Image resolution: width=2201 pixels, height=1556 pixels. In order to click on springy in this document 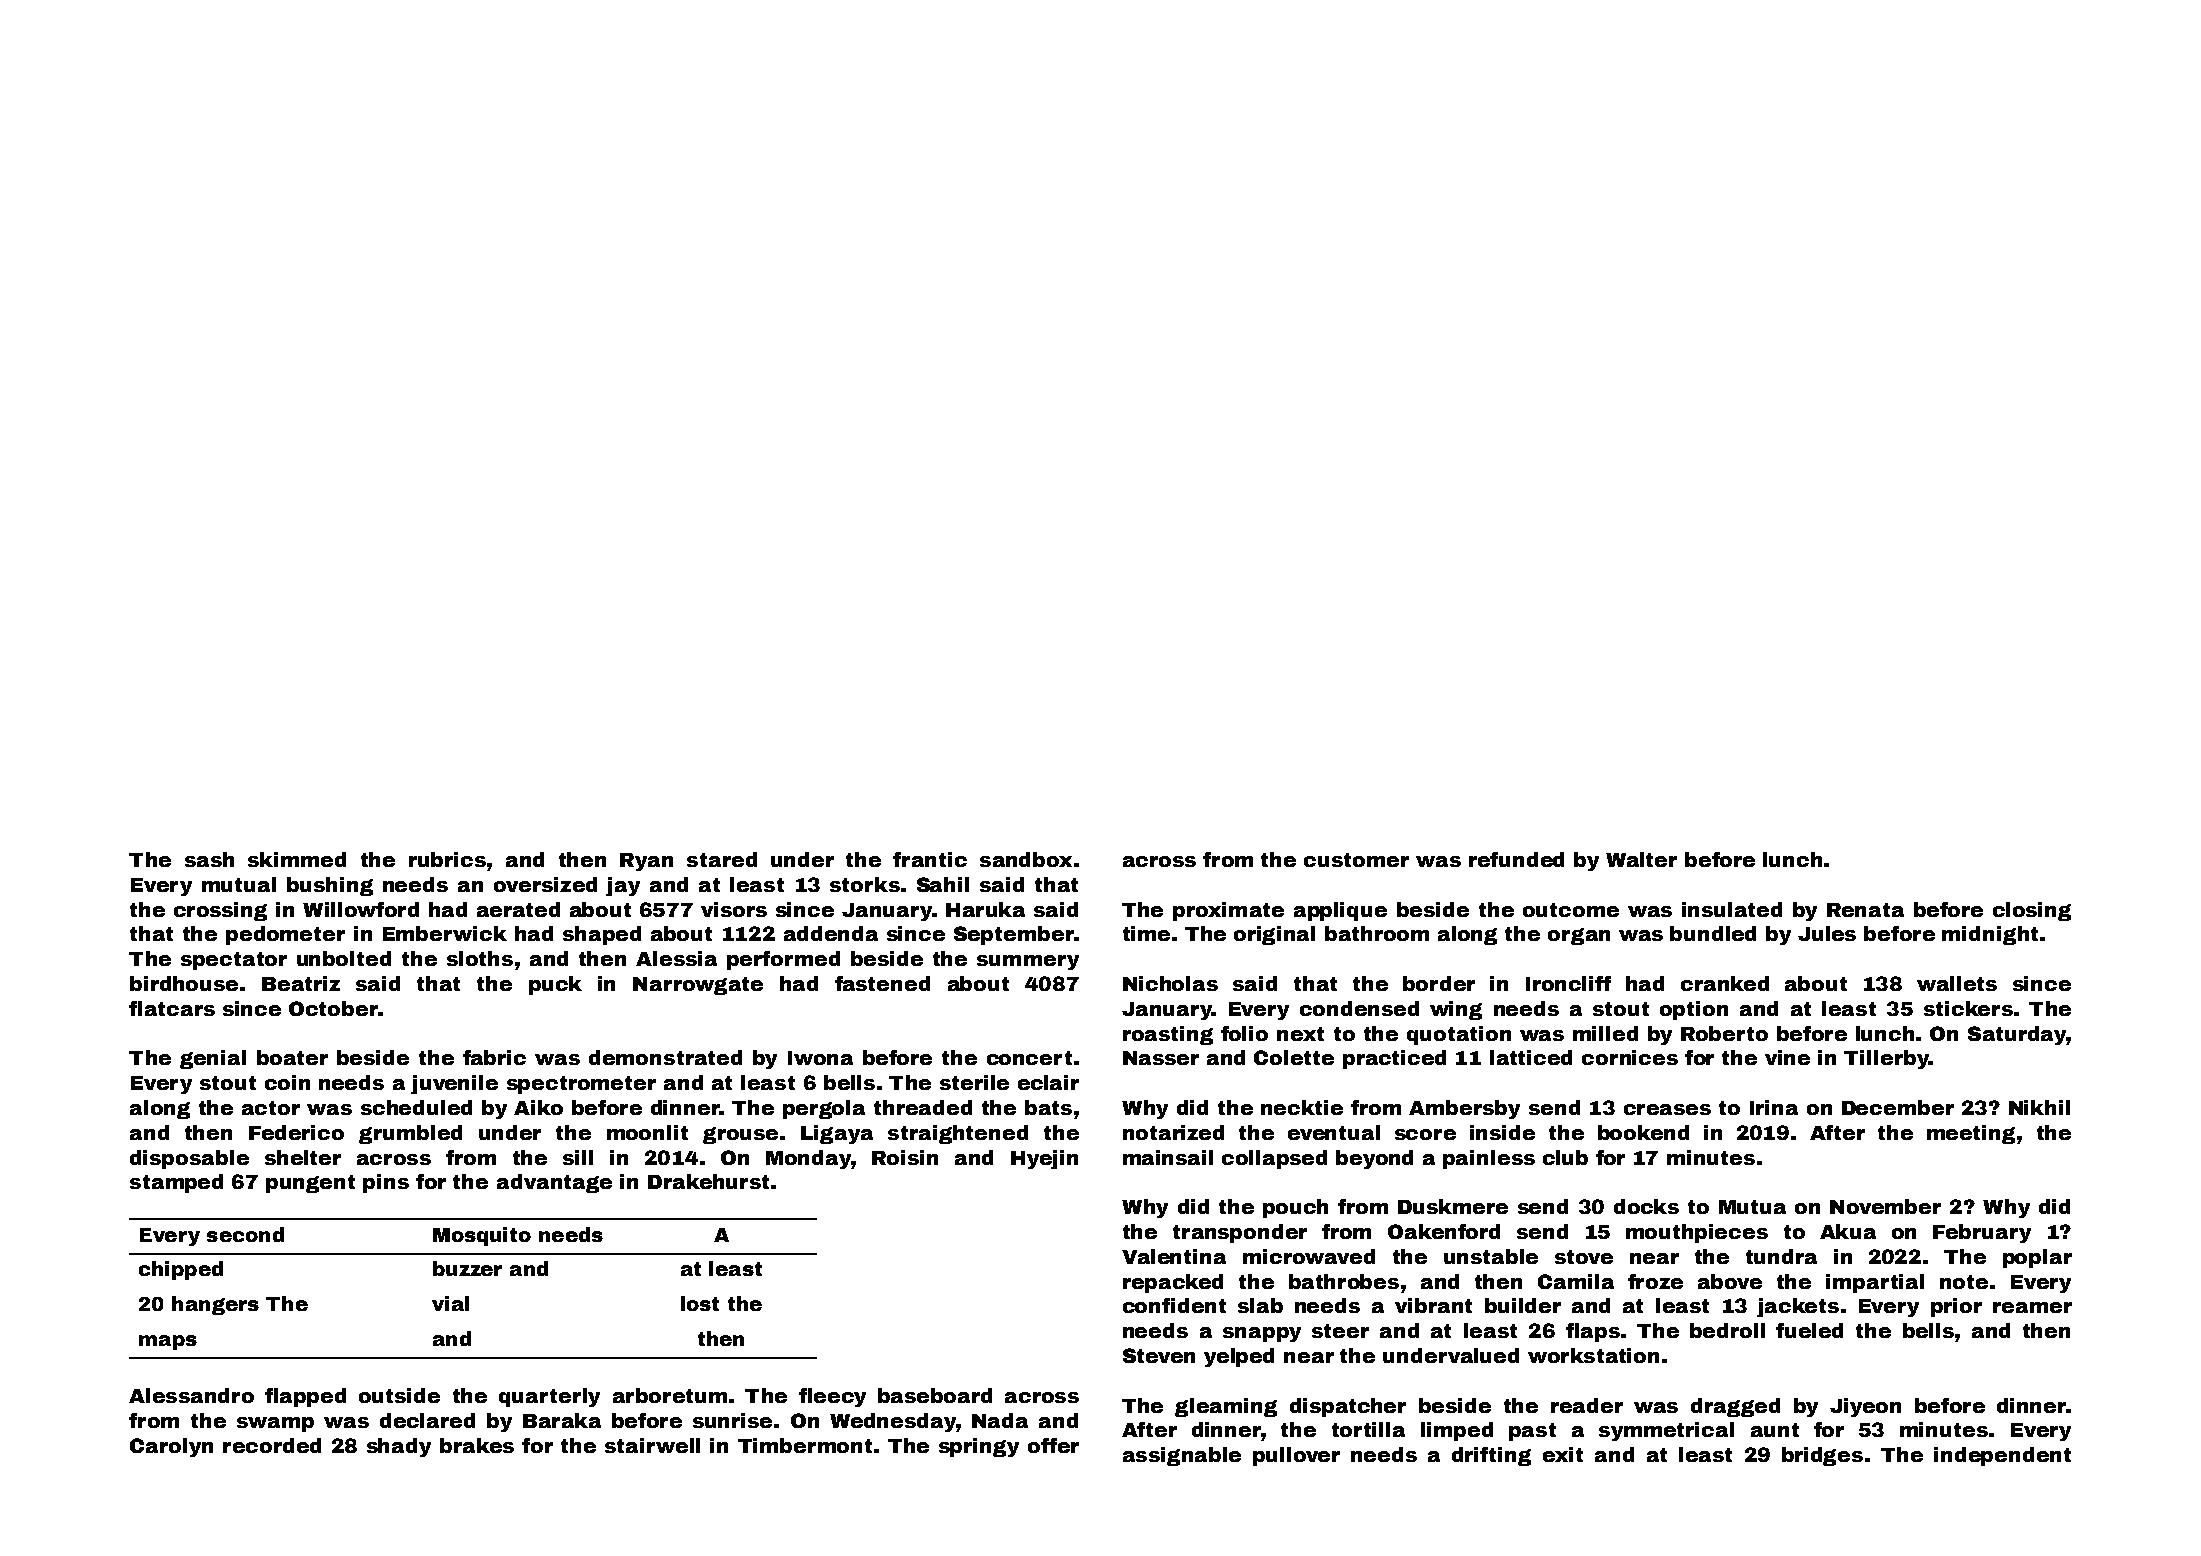, I will do `click(979, 1447)`.
